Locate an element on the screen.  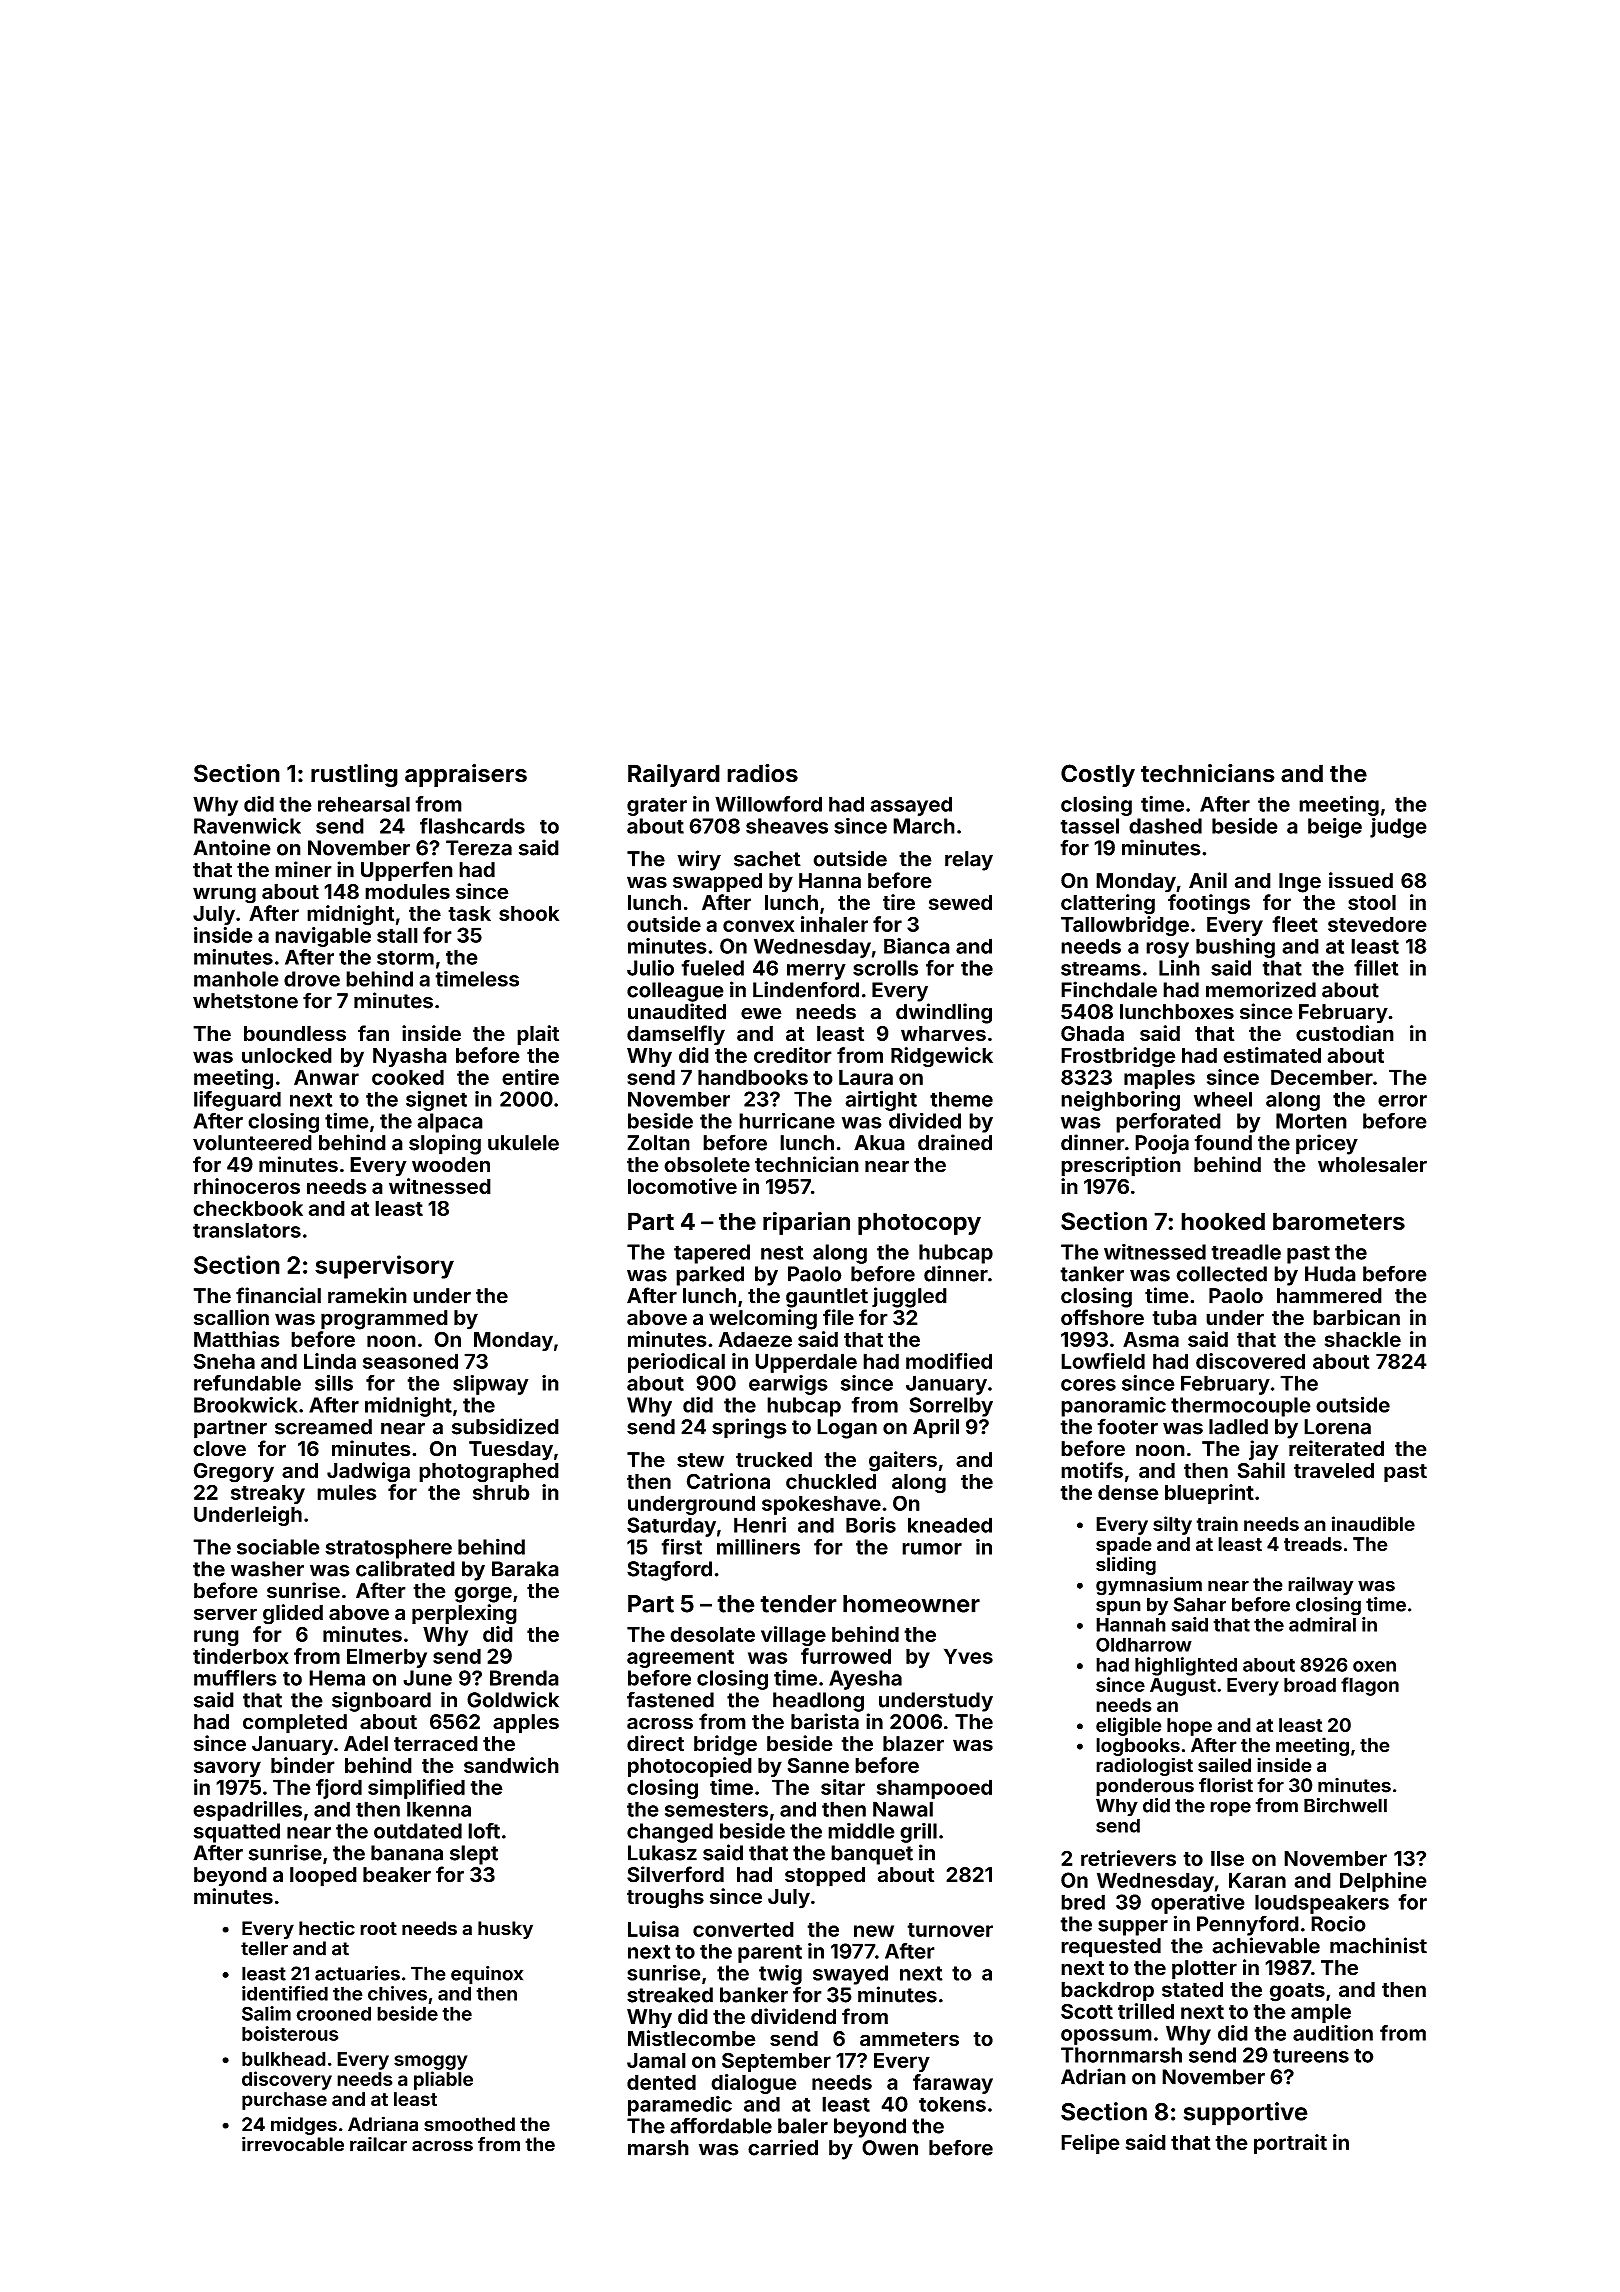
savory is located at coordinates (227, 1769).
